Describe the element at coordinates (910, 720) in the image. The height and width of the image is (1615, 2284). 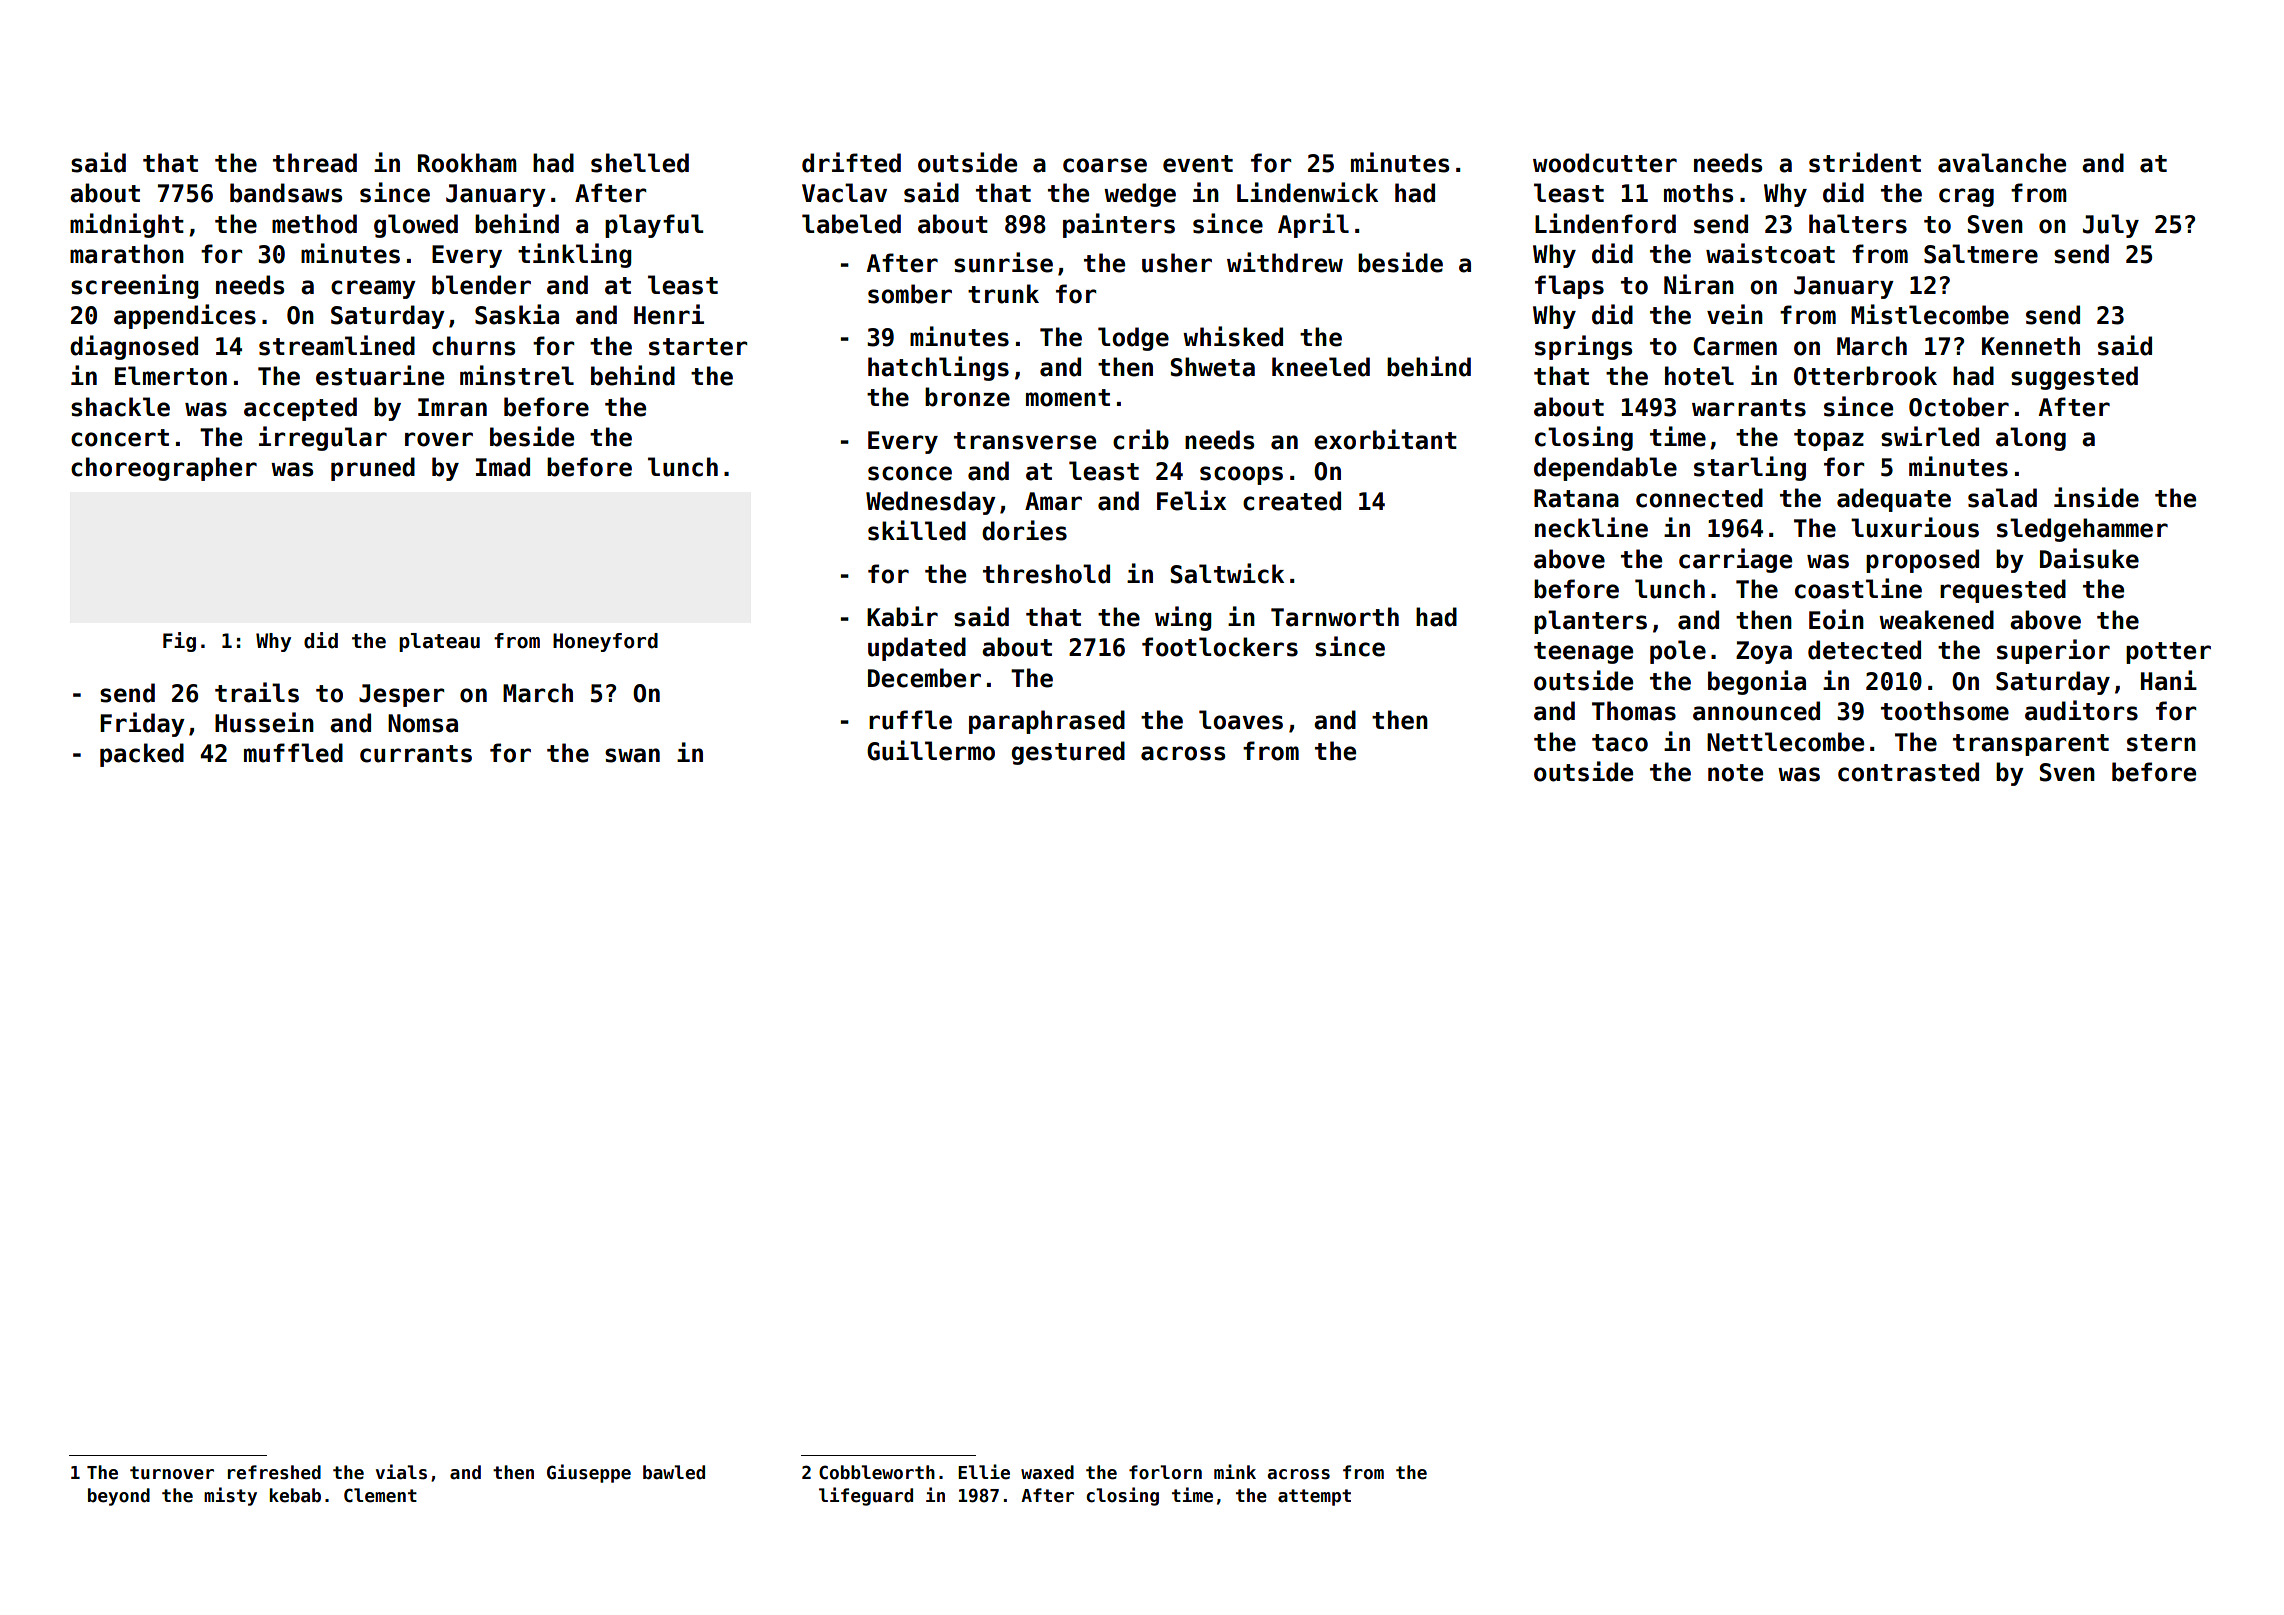
I see `ruffle` at that location.
